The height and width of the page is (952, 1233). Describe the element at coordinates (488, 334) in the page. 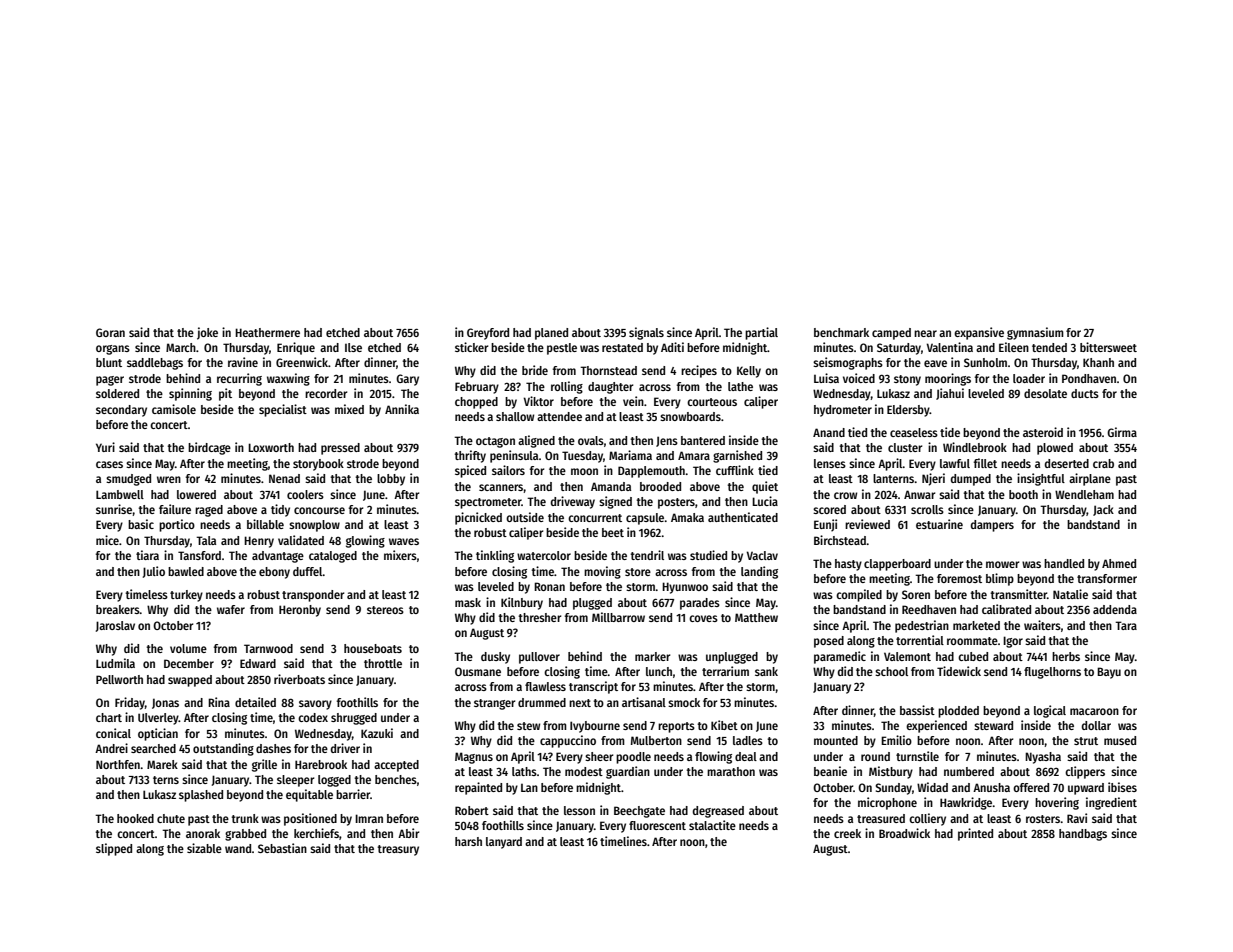

I see `Greyford` at that location.
